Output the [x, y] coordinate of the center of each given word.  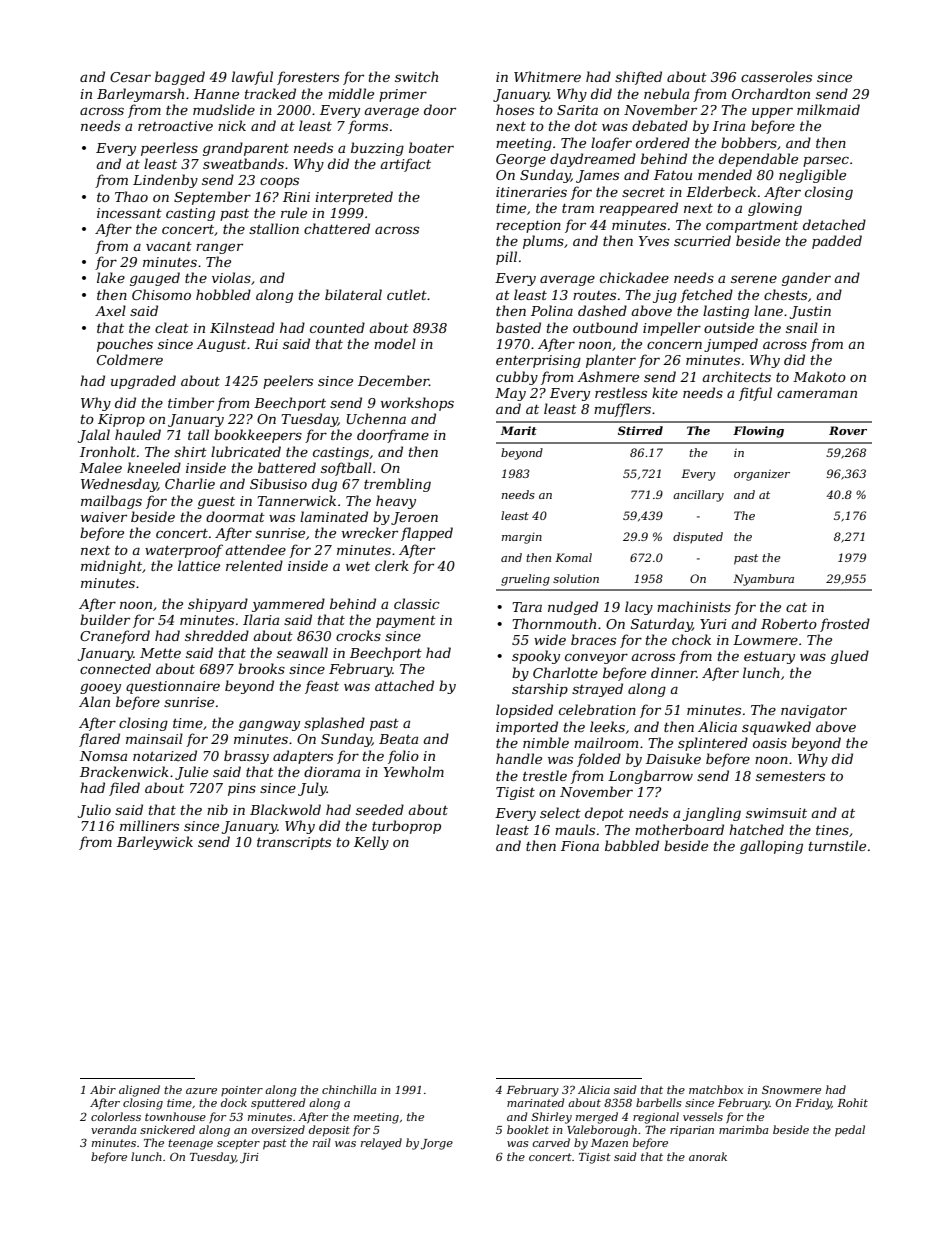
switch [416, 76]
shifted [638, 78]
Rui [266, 344]
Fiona [580, 846]
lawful [252, 78]
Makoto [819, 376]
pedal [850, 1131]
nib [217, 809]
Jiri [249, 1158]
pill [506, 258]
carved [551, 1142]
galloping [771, 847]
